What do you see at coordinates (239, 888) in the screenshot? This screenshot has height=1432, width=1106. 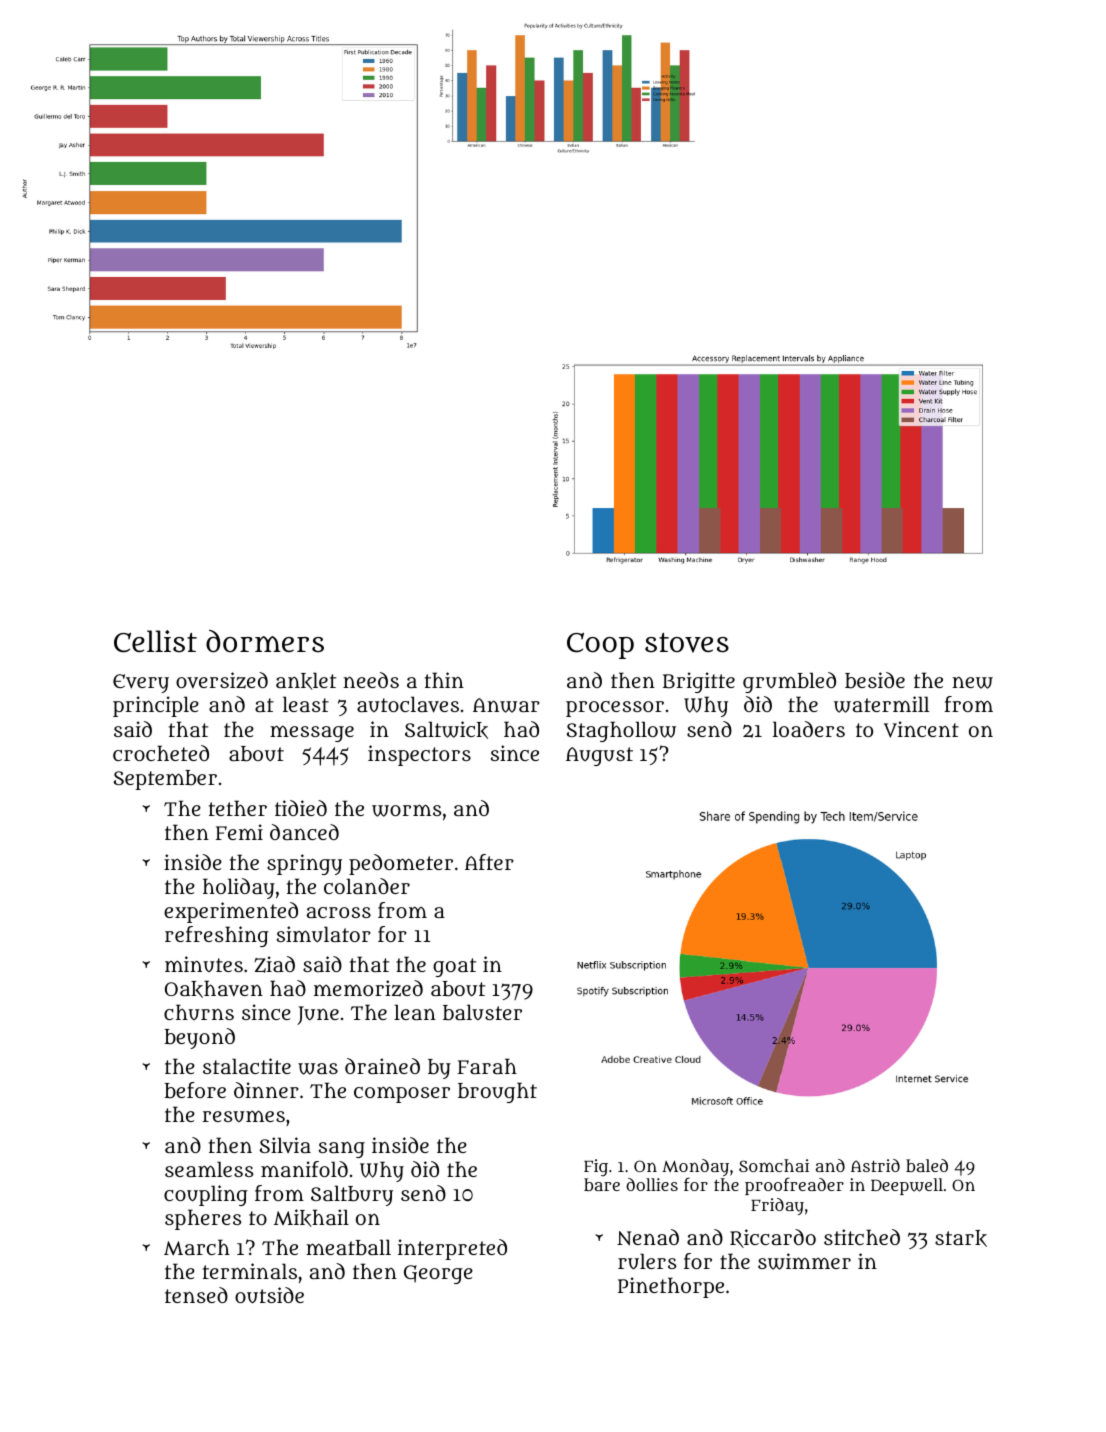 I see `holiday` at bounding box center [239, 888].
